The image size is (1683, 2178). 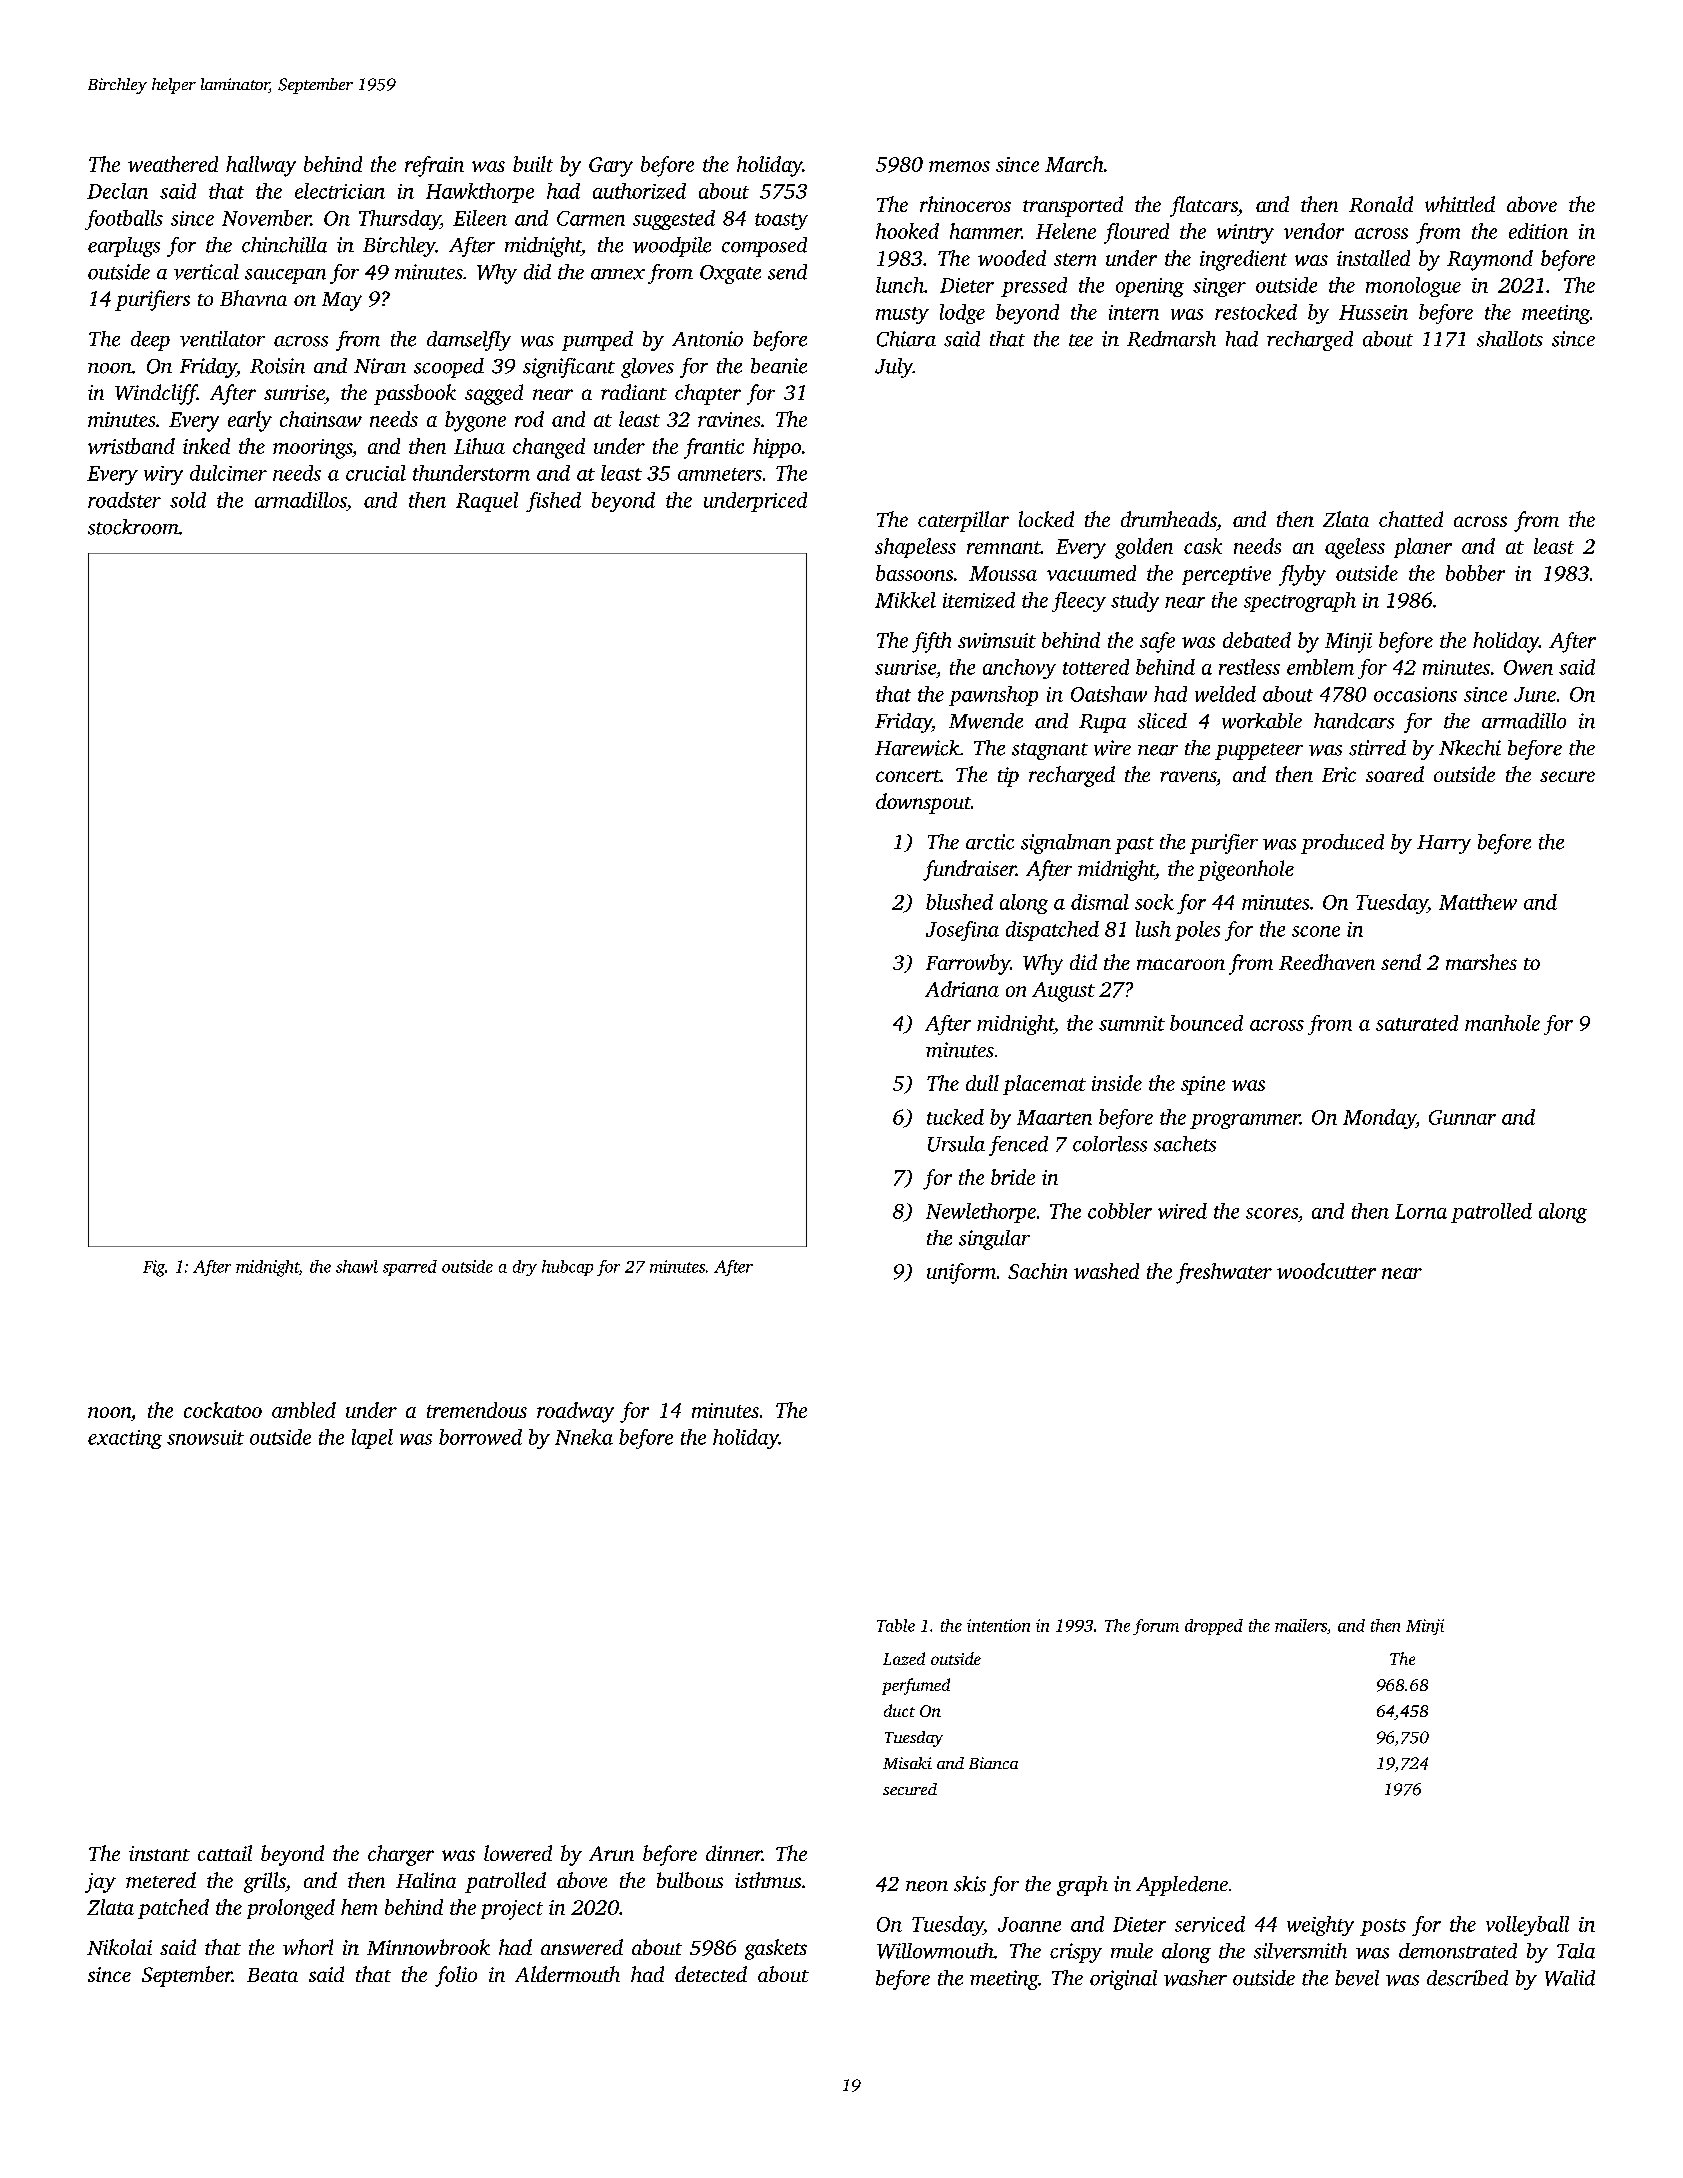 I want to click on Minnowbrook, so click(x=428, y=1947).
